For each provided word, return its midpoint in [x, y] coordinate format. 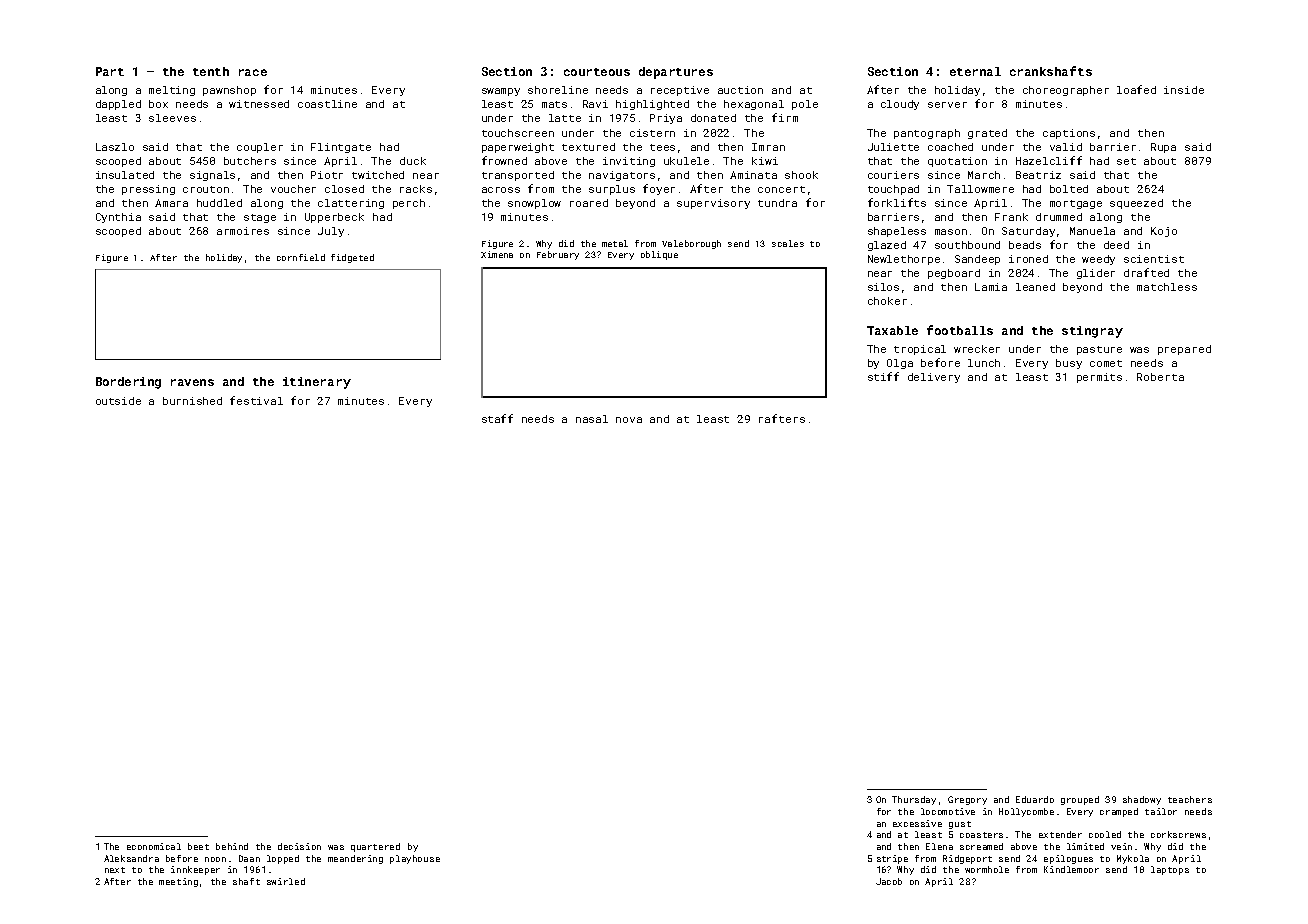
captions [1069, 134]
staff [497, 418]
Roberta [1160, 377]
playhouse [415, 859]
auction [740, 90]
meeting [178, 882]
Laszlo [115, 147]
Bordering [128, 383]
